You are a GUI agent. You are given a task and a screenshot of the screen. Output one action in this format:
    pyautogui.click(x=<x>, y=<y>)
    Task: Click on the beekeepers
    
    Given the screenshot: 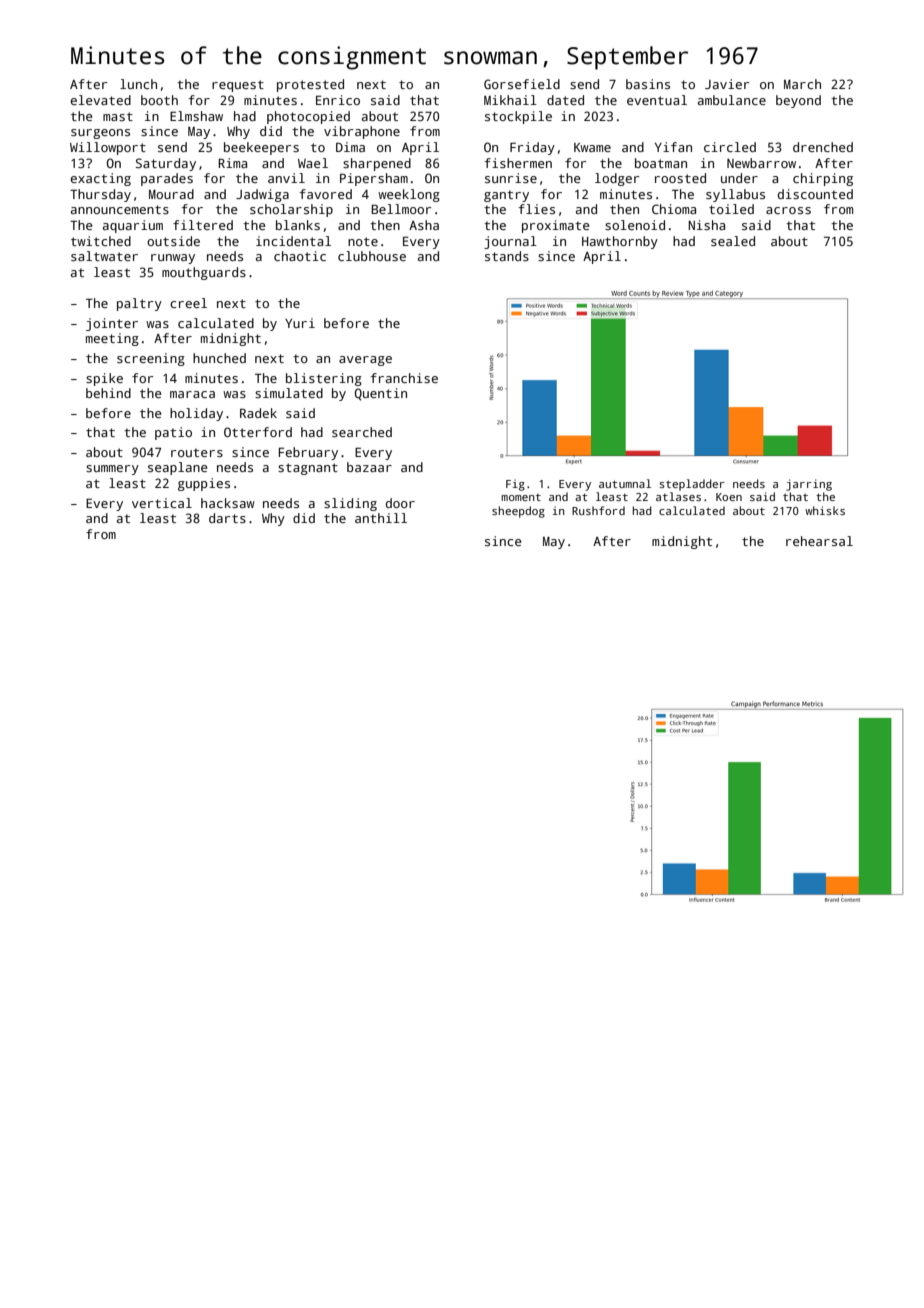 What is the action you would take?
    pyautogui.click(x=261, y=148)
